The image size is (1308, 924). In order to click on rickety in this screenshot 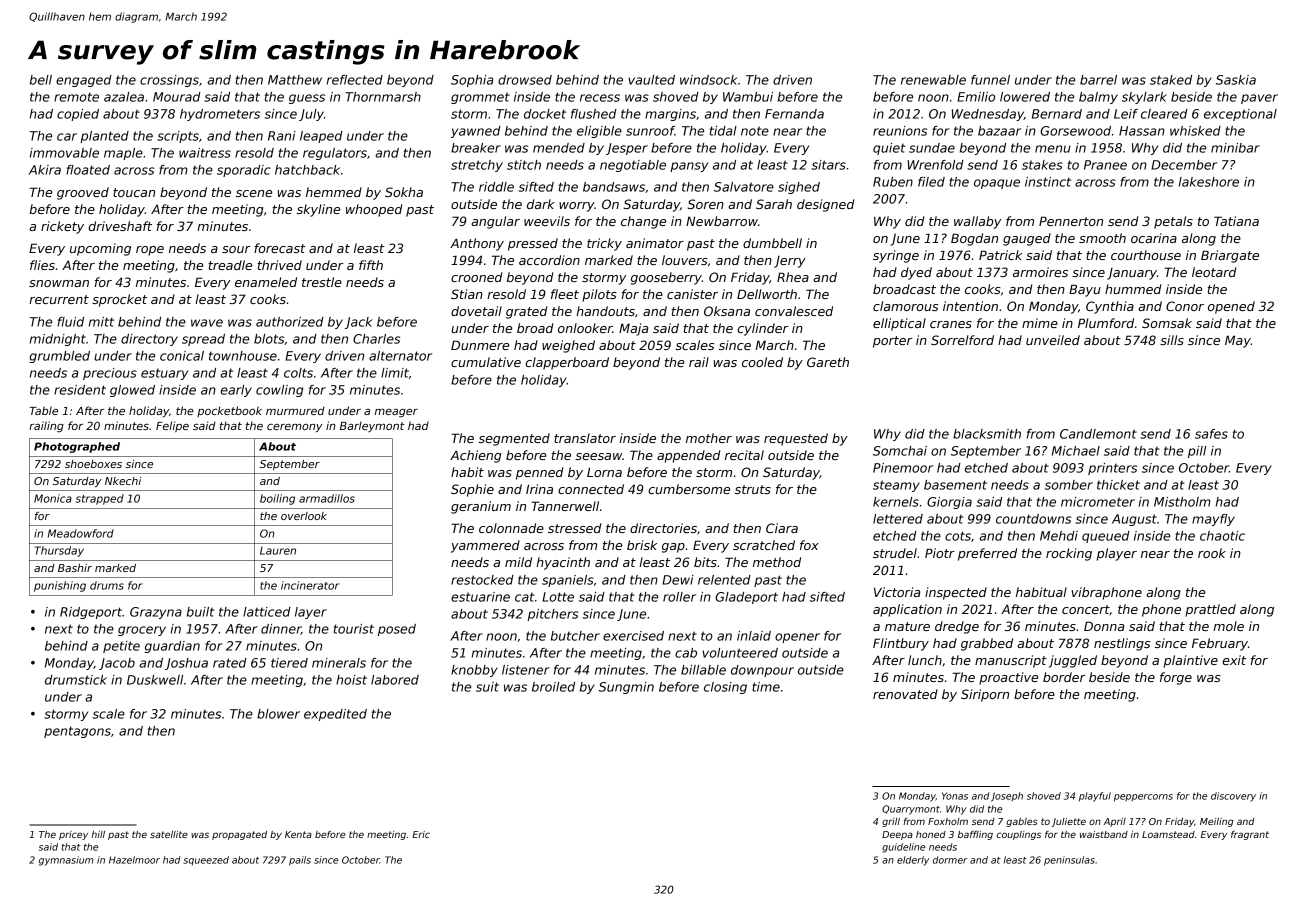, I will do `click(62, 227)`.
